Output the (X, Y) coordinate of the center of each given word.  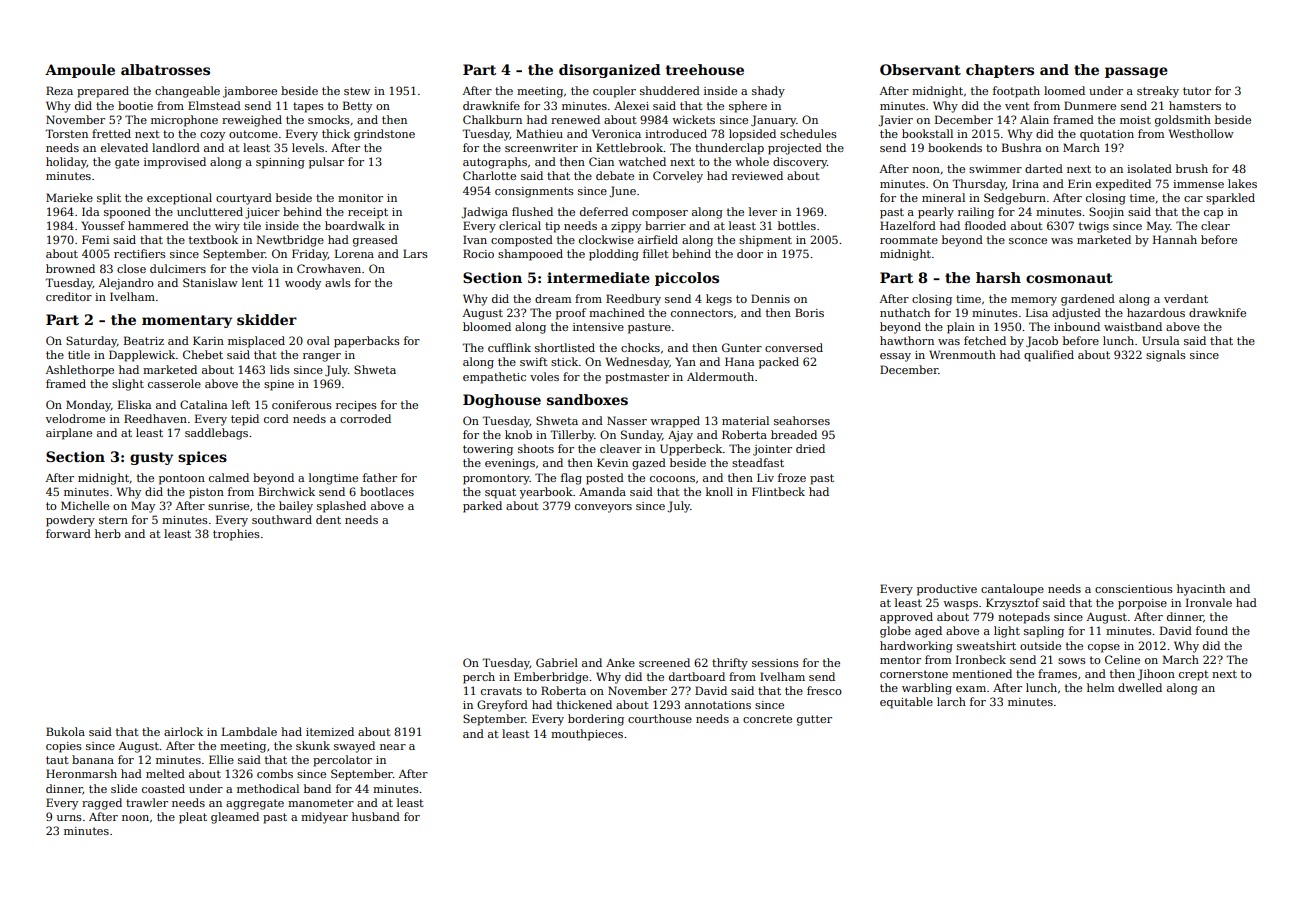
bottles (797, 225)
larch (951, 701)
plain (961, 328)
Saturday (91, 342)
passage (1136, 72)
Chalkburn (492, 119)
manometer (321, 803)
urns (69, 818)
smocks (329, 119)
